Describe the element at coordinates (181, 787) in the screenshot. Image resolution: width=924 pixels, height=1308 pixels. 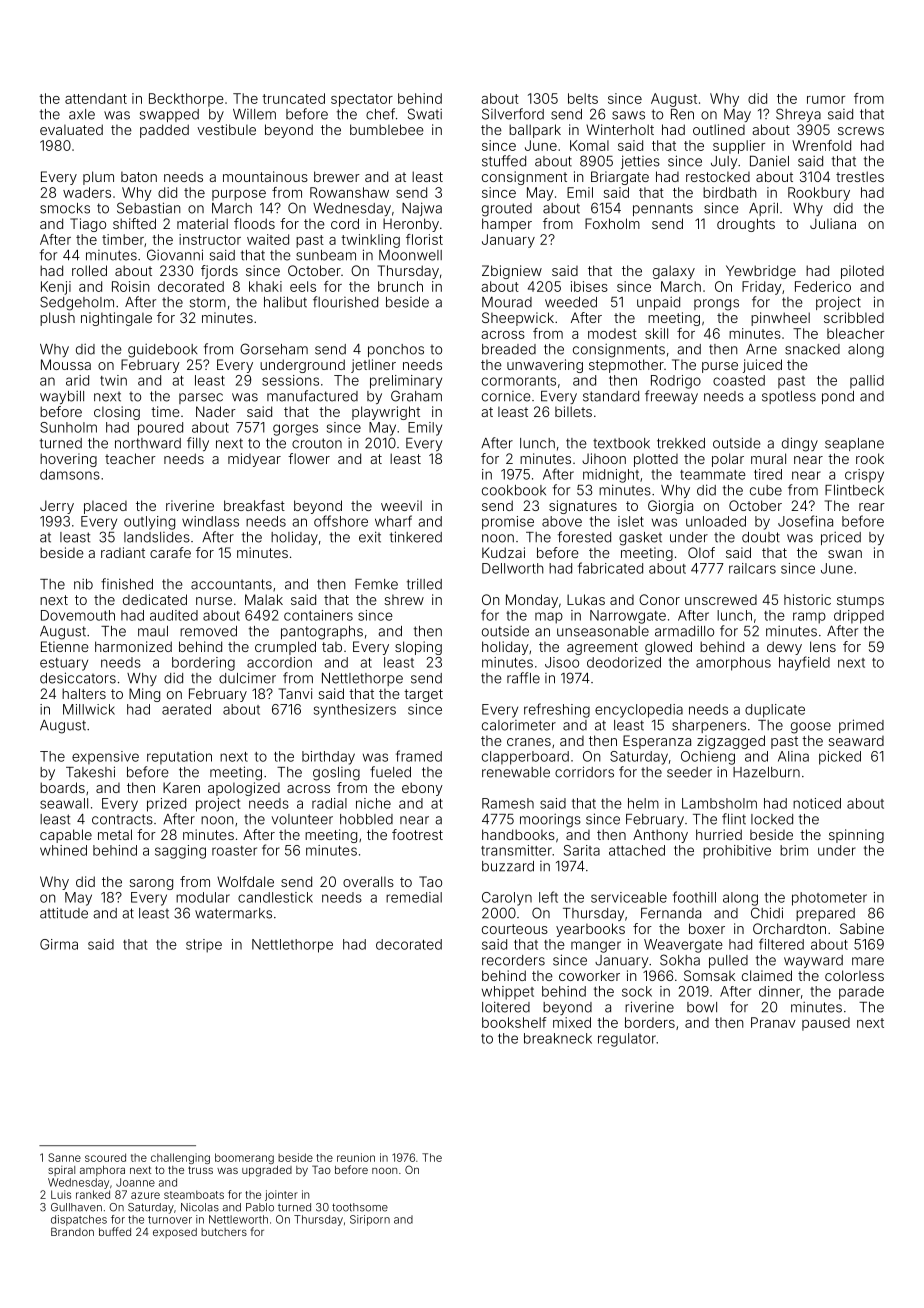
I see `Karen` at that location.
